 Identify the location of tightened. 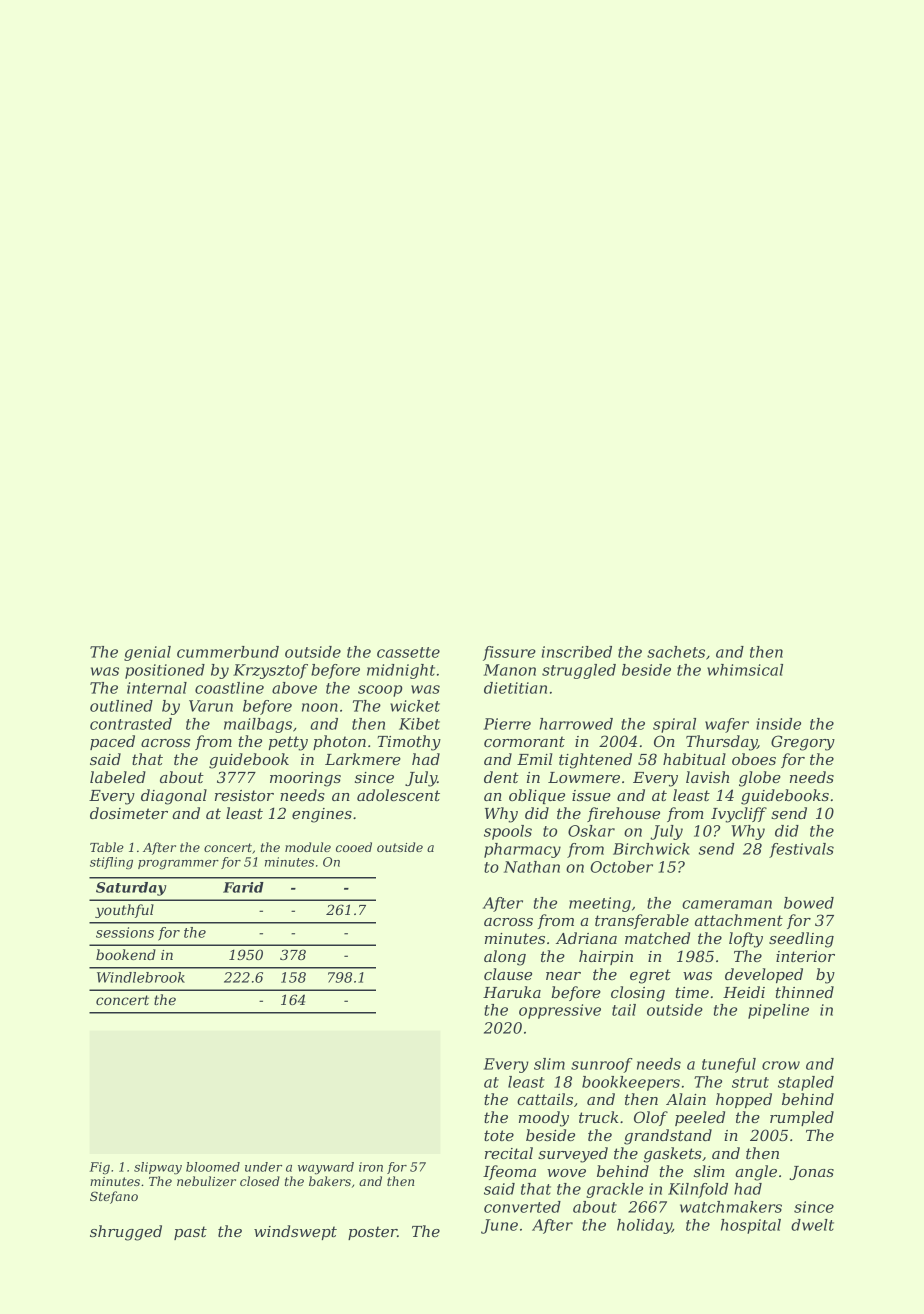
(595, 761).
